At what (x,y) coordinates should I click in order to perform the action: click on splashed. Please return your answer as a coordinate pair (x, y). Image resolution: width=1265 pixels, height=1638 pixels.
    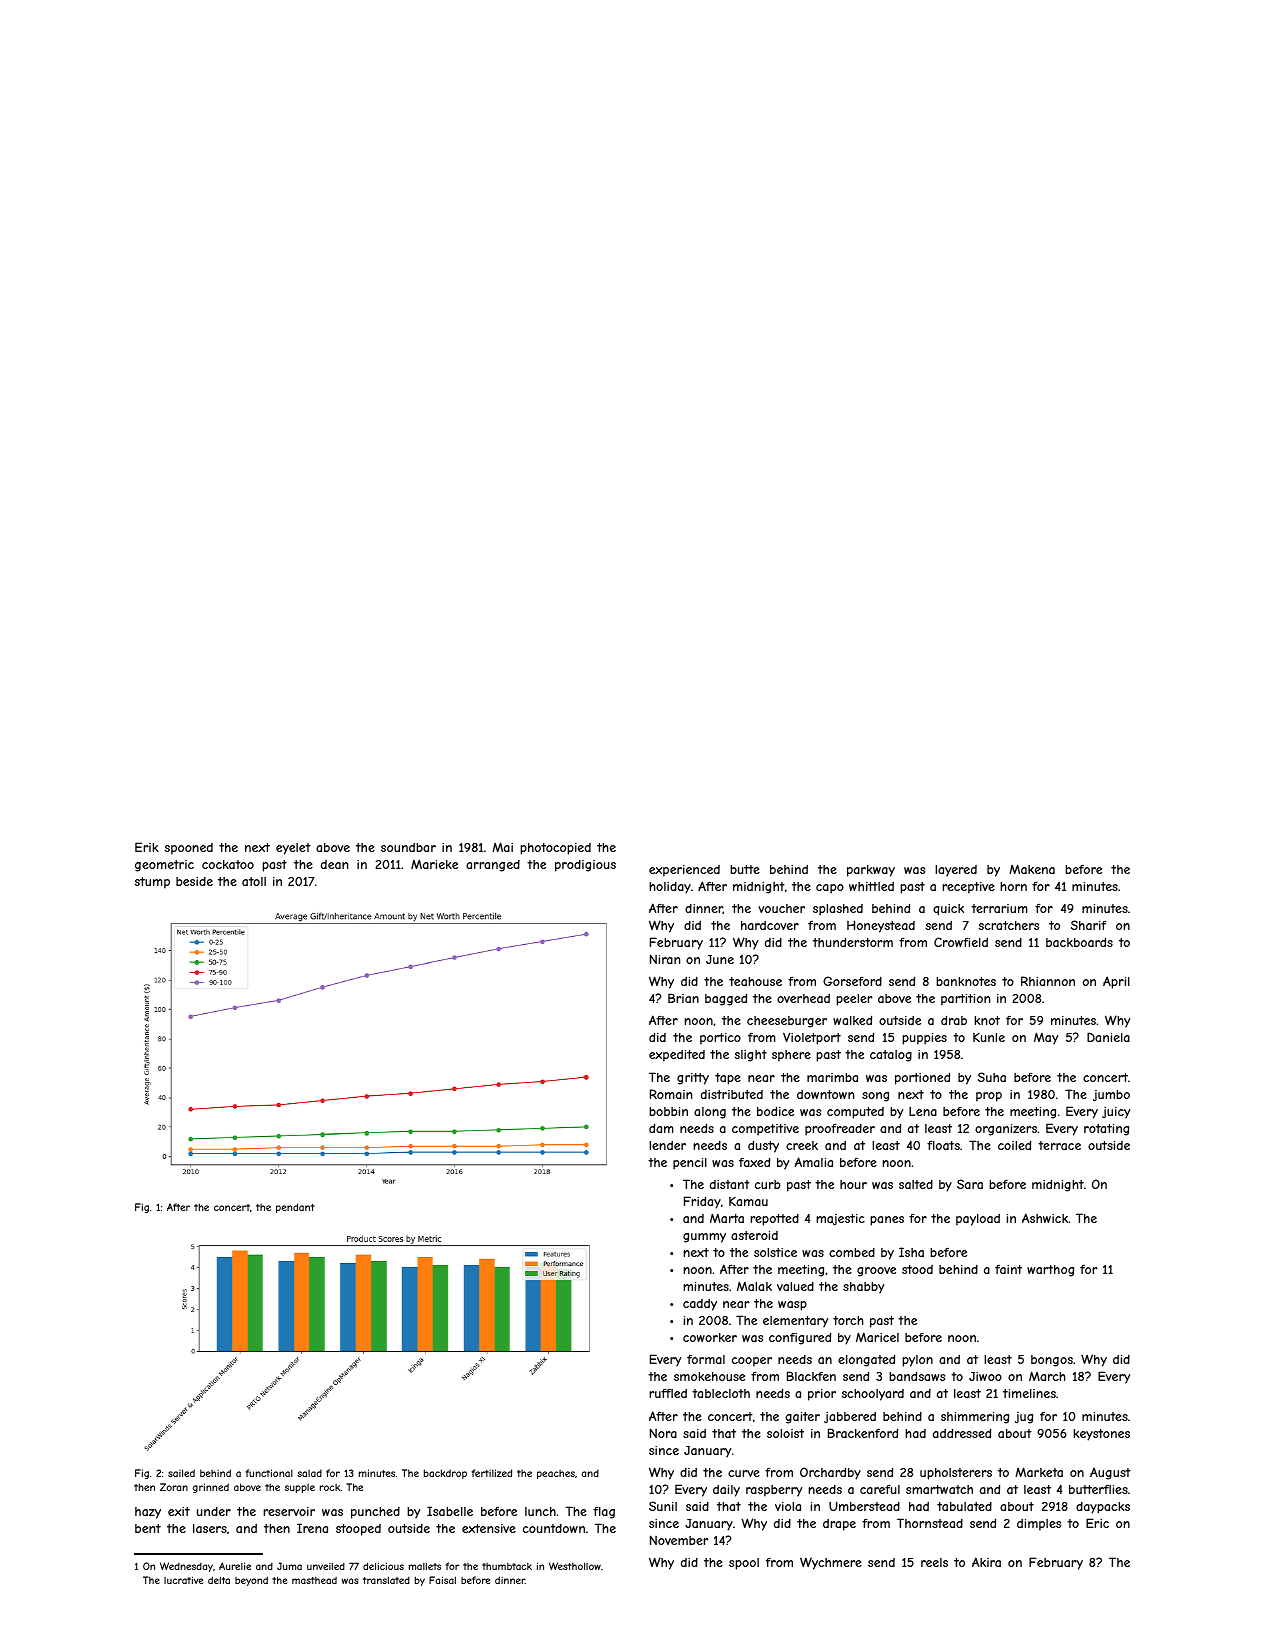
    Looking at the image, I should click on (838, 910).
